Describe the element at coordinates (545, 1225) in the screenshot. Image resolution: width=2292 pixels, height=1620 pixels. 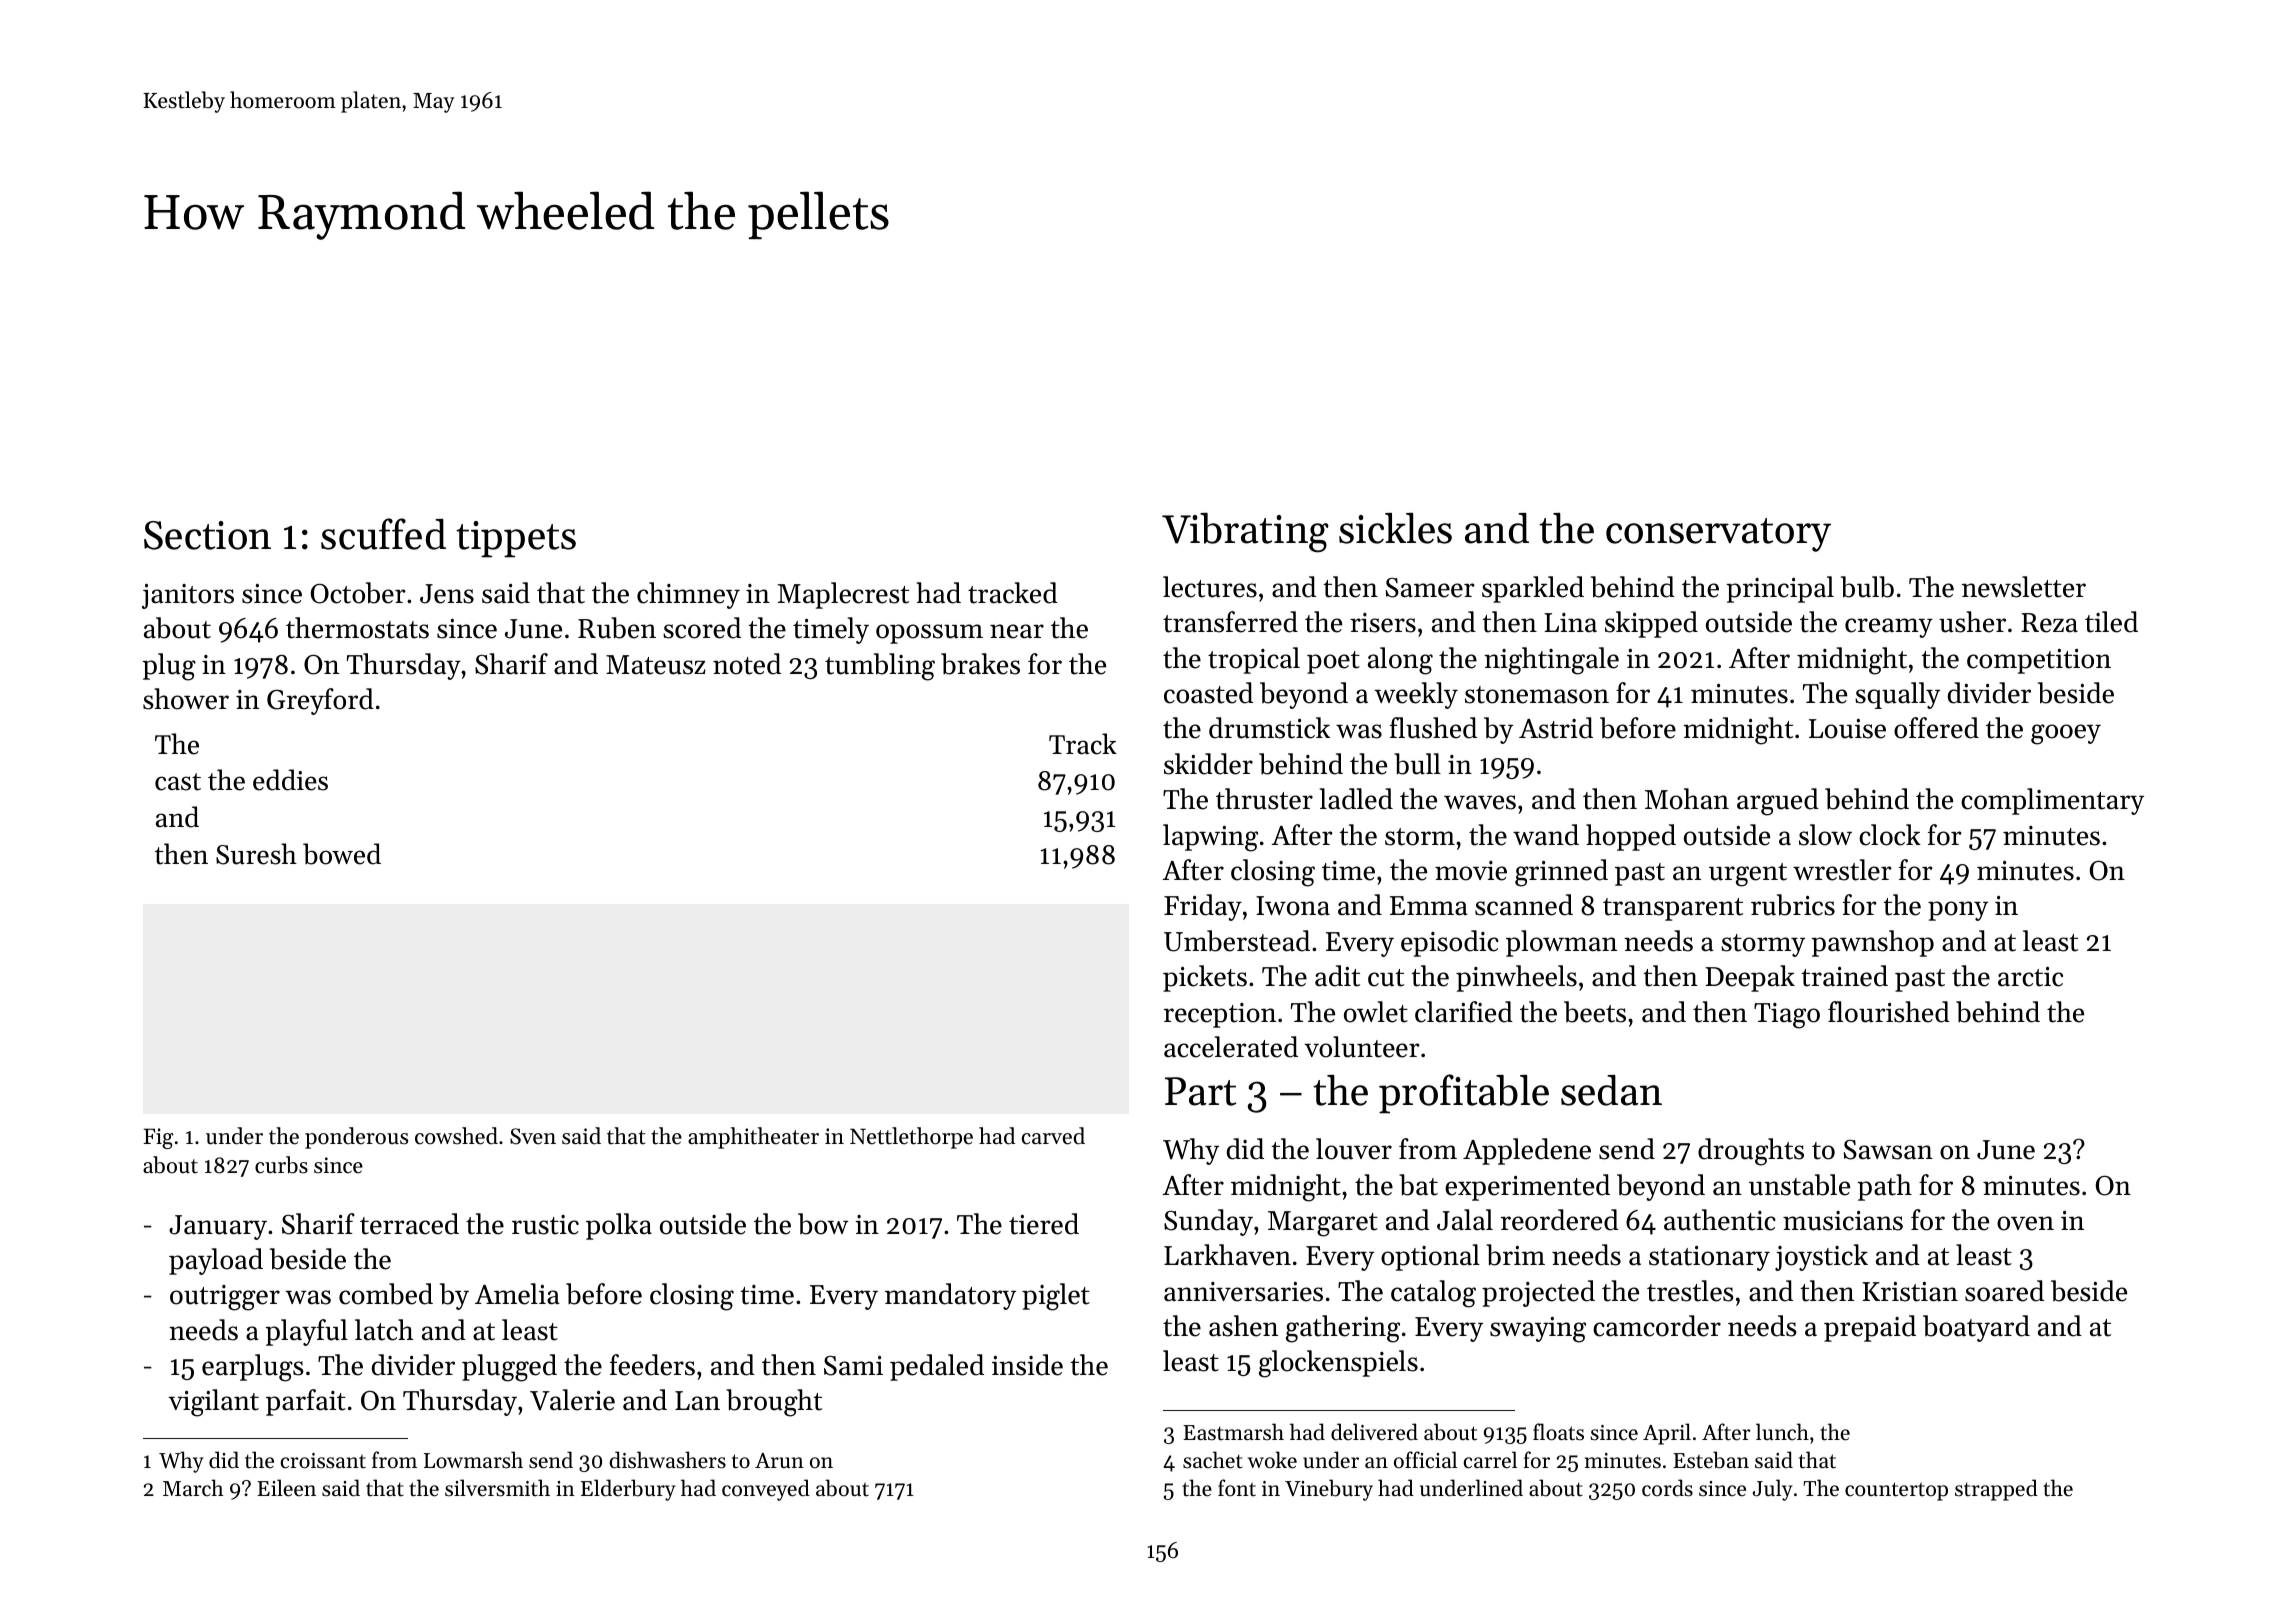
I see `rustic` at that location.
